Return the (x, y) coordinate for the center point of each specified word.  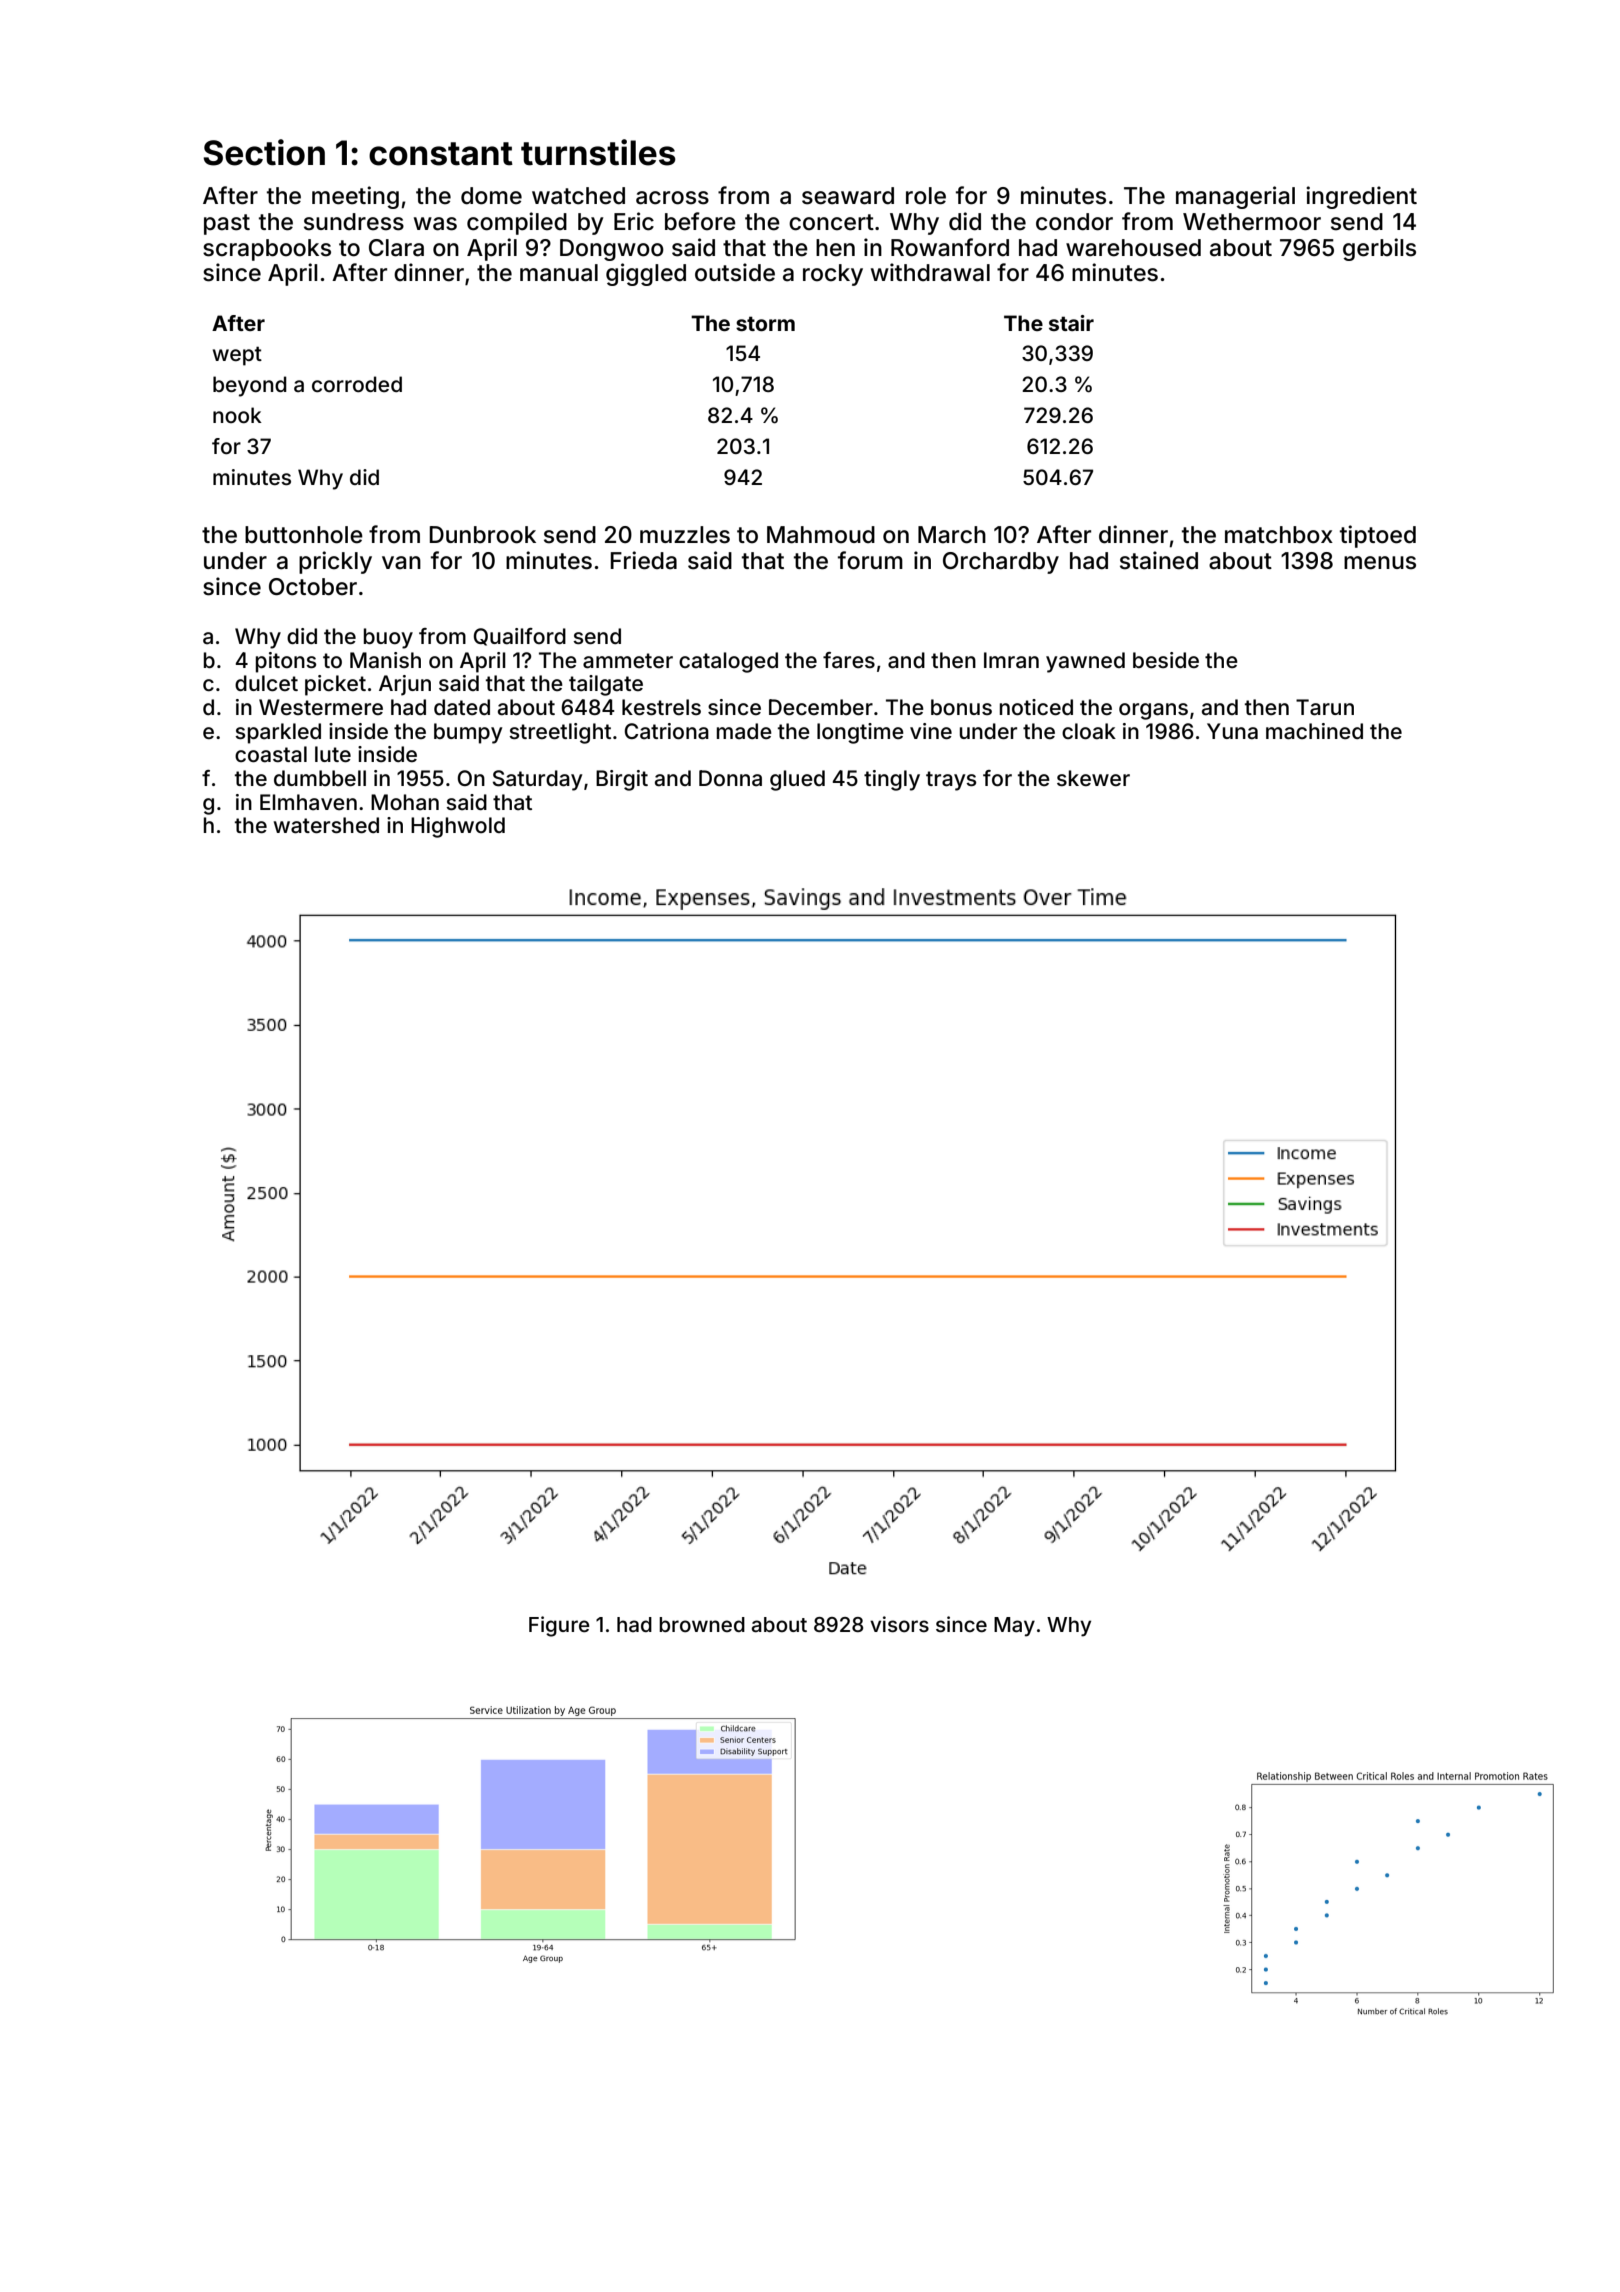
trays (951, 781)
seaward (848, 196)
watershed (326, 825)
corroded (357, 384)
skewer (1093, 778)
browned (702, 1624)
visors (899, 1624)
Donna (730, 778)
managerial (1235, 197)
